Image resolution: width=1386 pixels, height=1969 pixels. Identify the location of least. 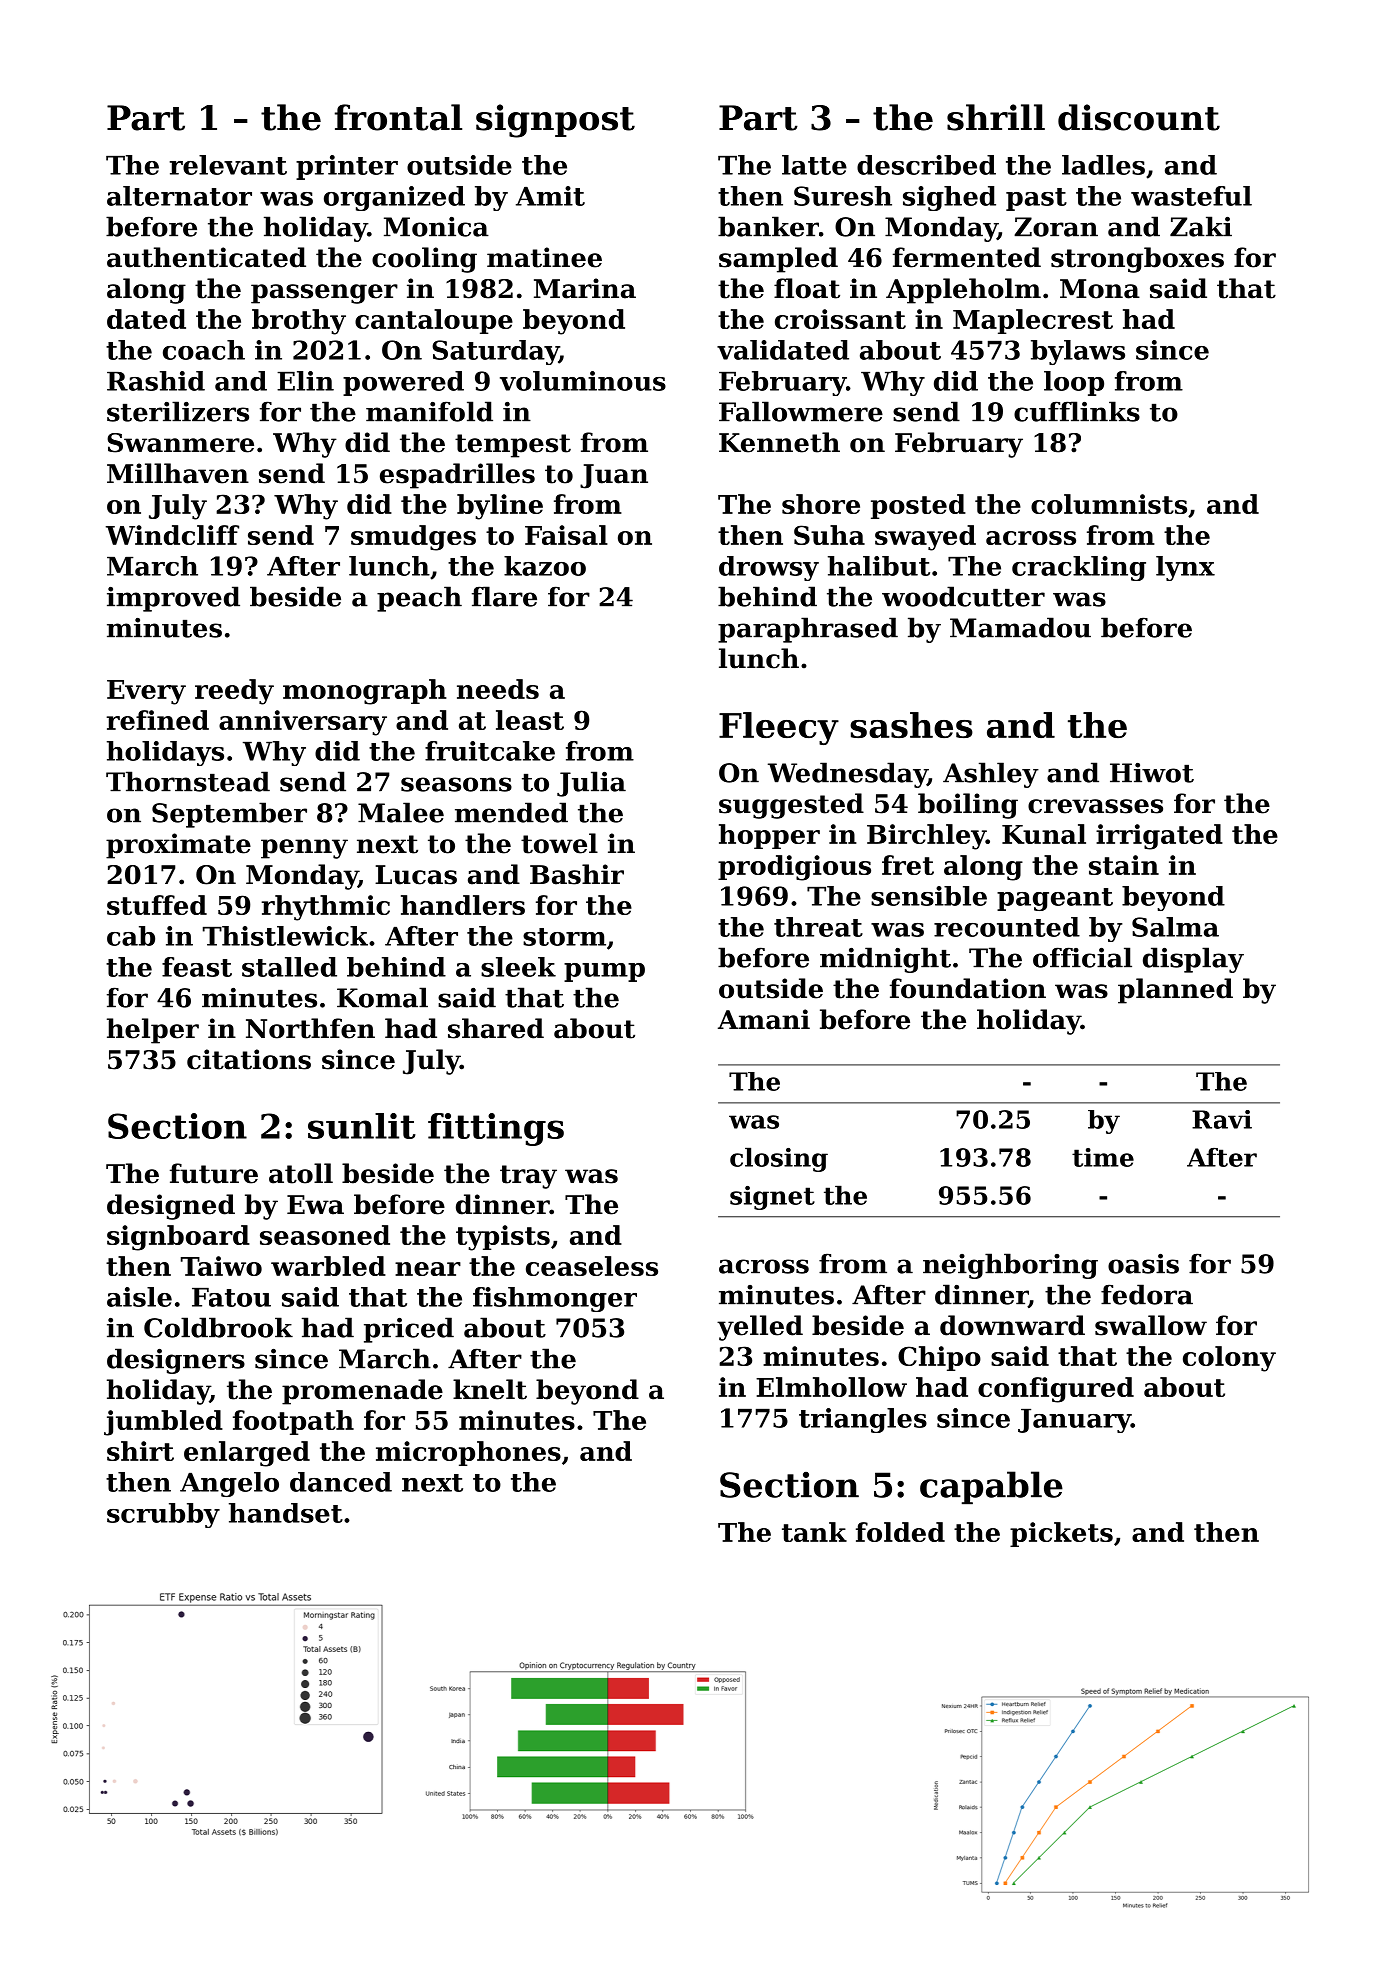
(530, 720).
